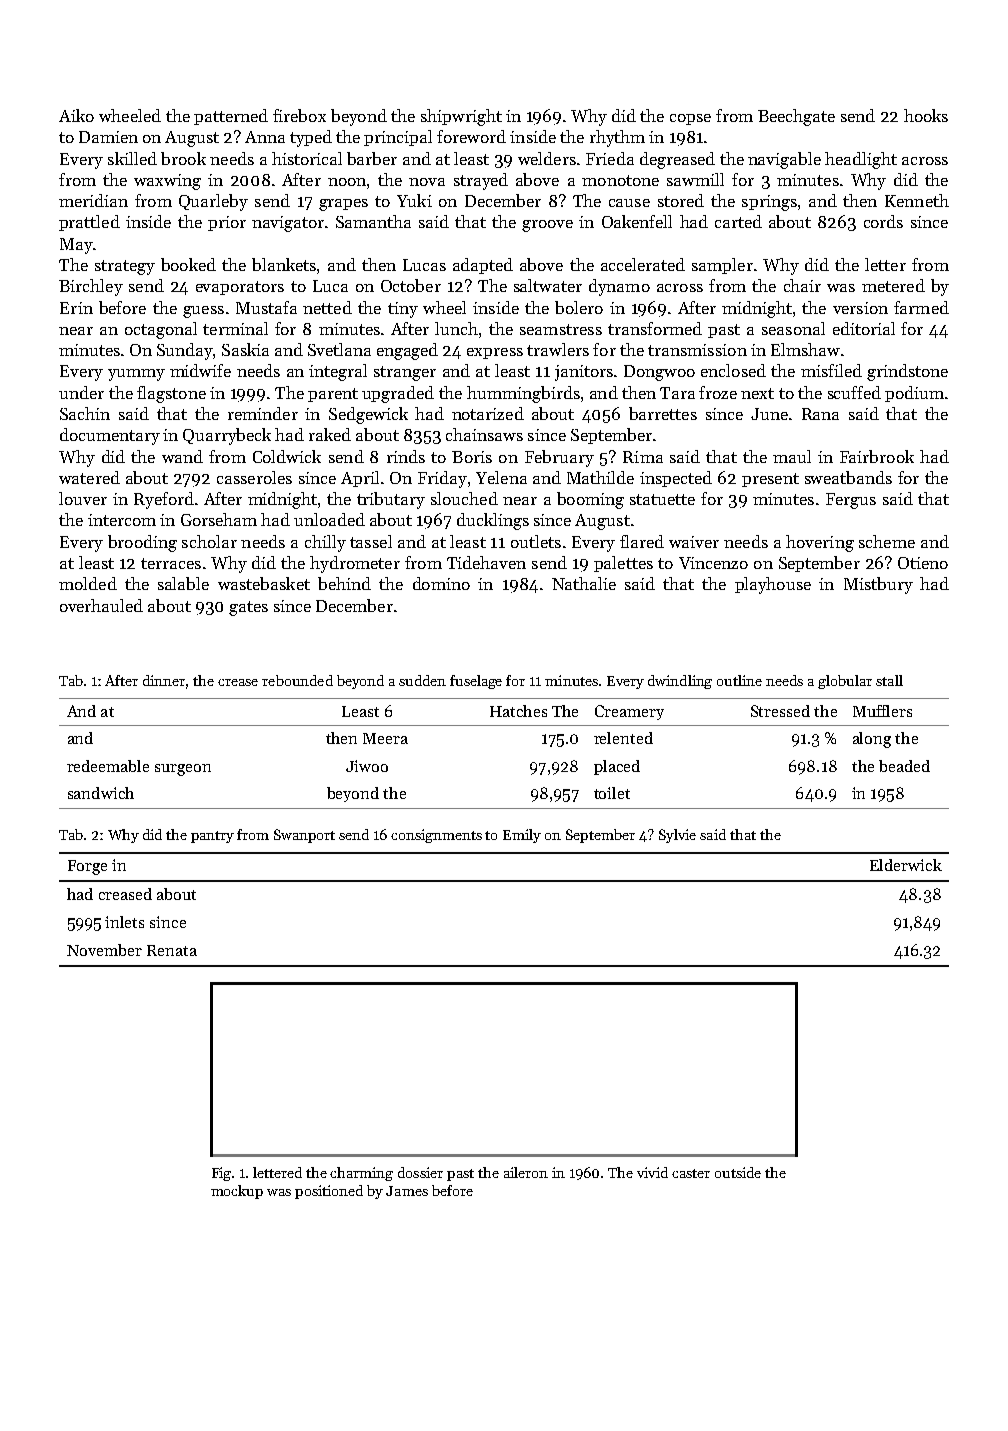  Describe the element at coordinates (183, 770) in the screenshot. I see `surgeon` at that location.
